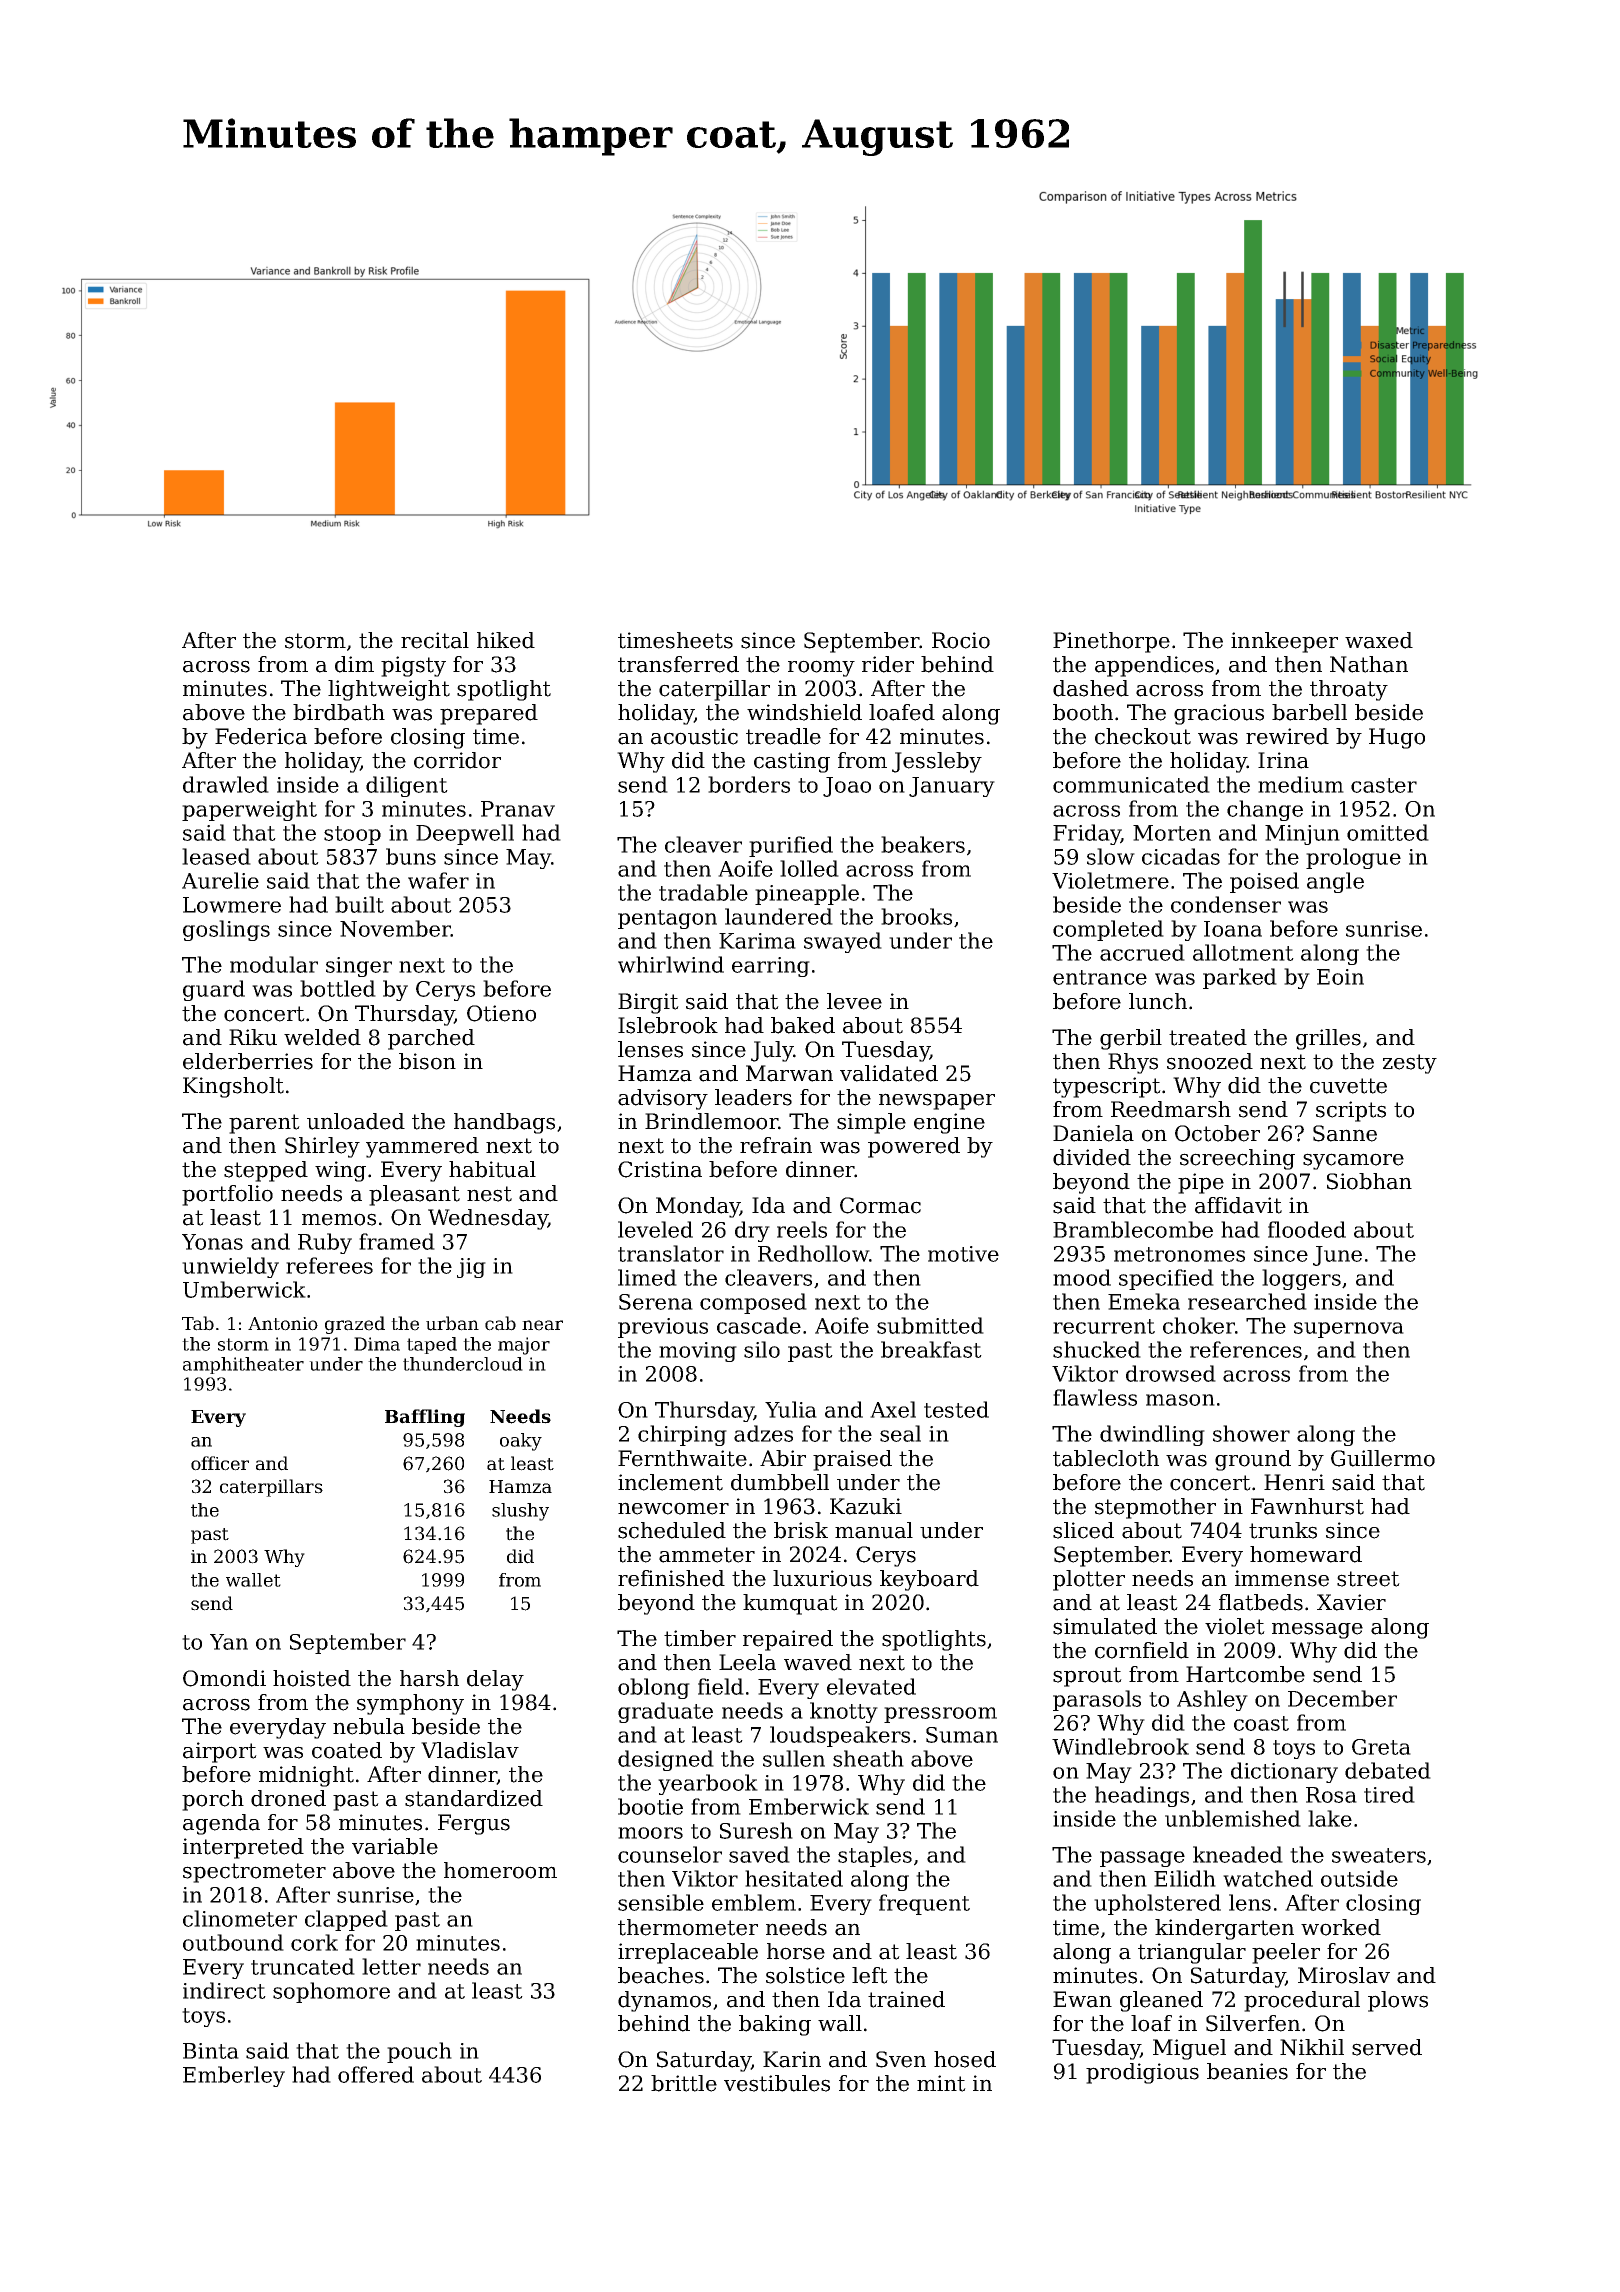 Image resolution: width=1620 pixels, height=2292 pixels. I want to click on transferred, so click(678, 664).
